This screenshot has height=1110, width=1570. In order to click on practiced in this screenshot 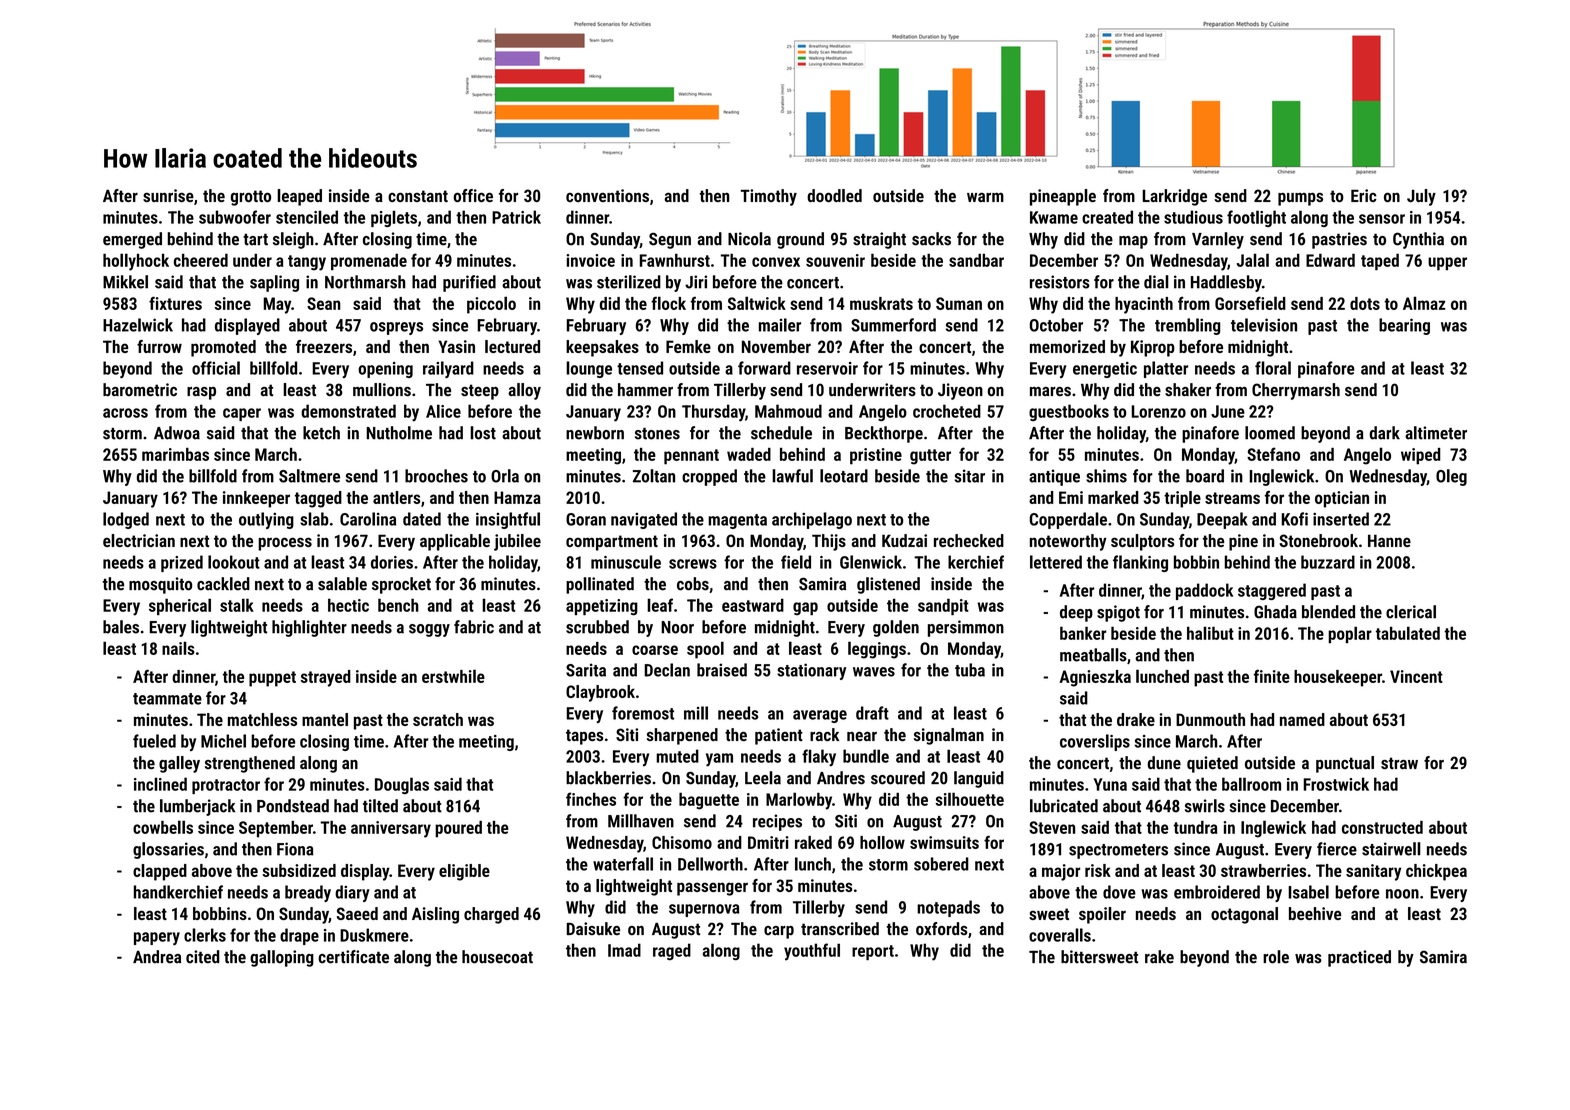, I will do `click(1359, 958)`.
